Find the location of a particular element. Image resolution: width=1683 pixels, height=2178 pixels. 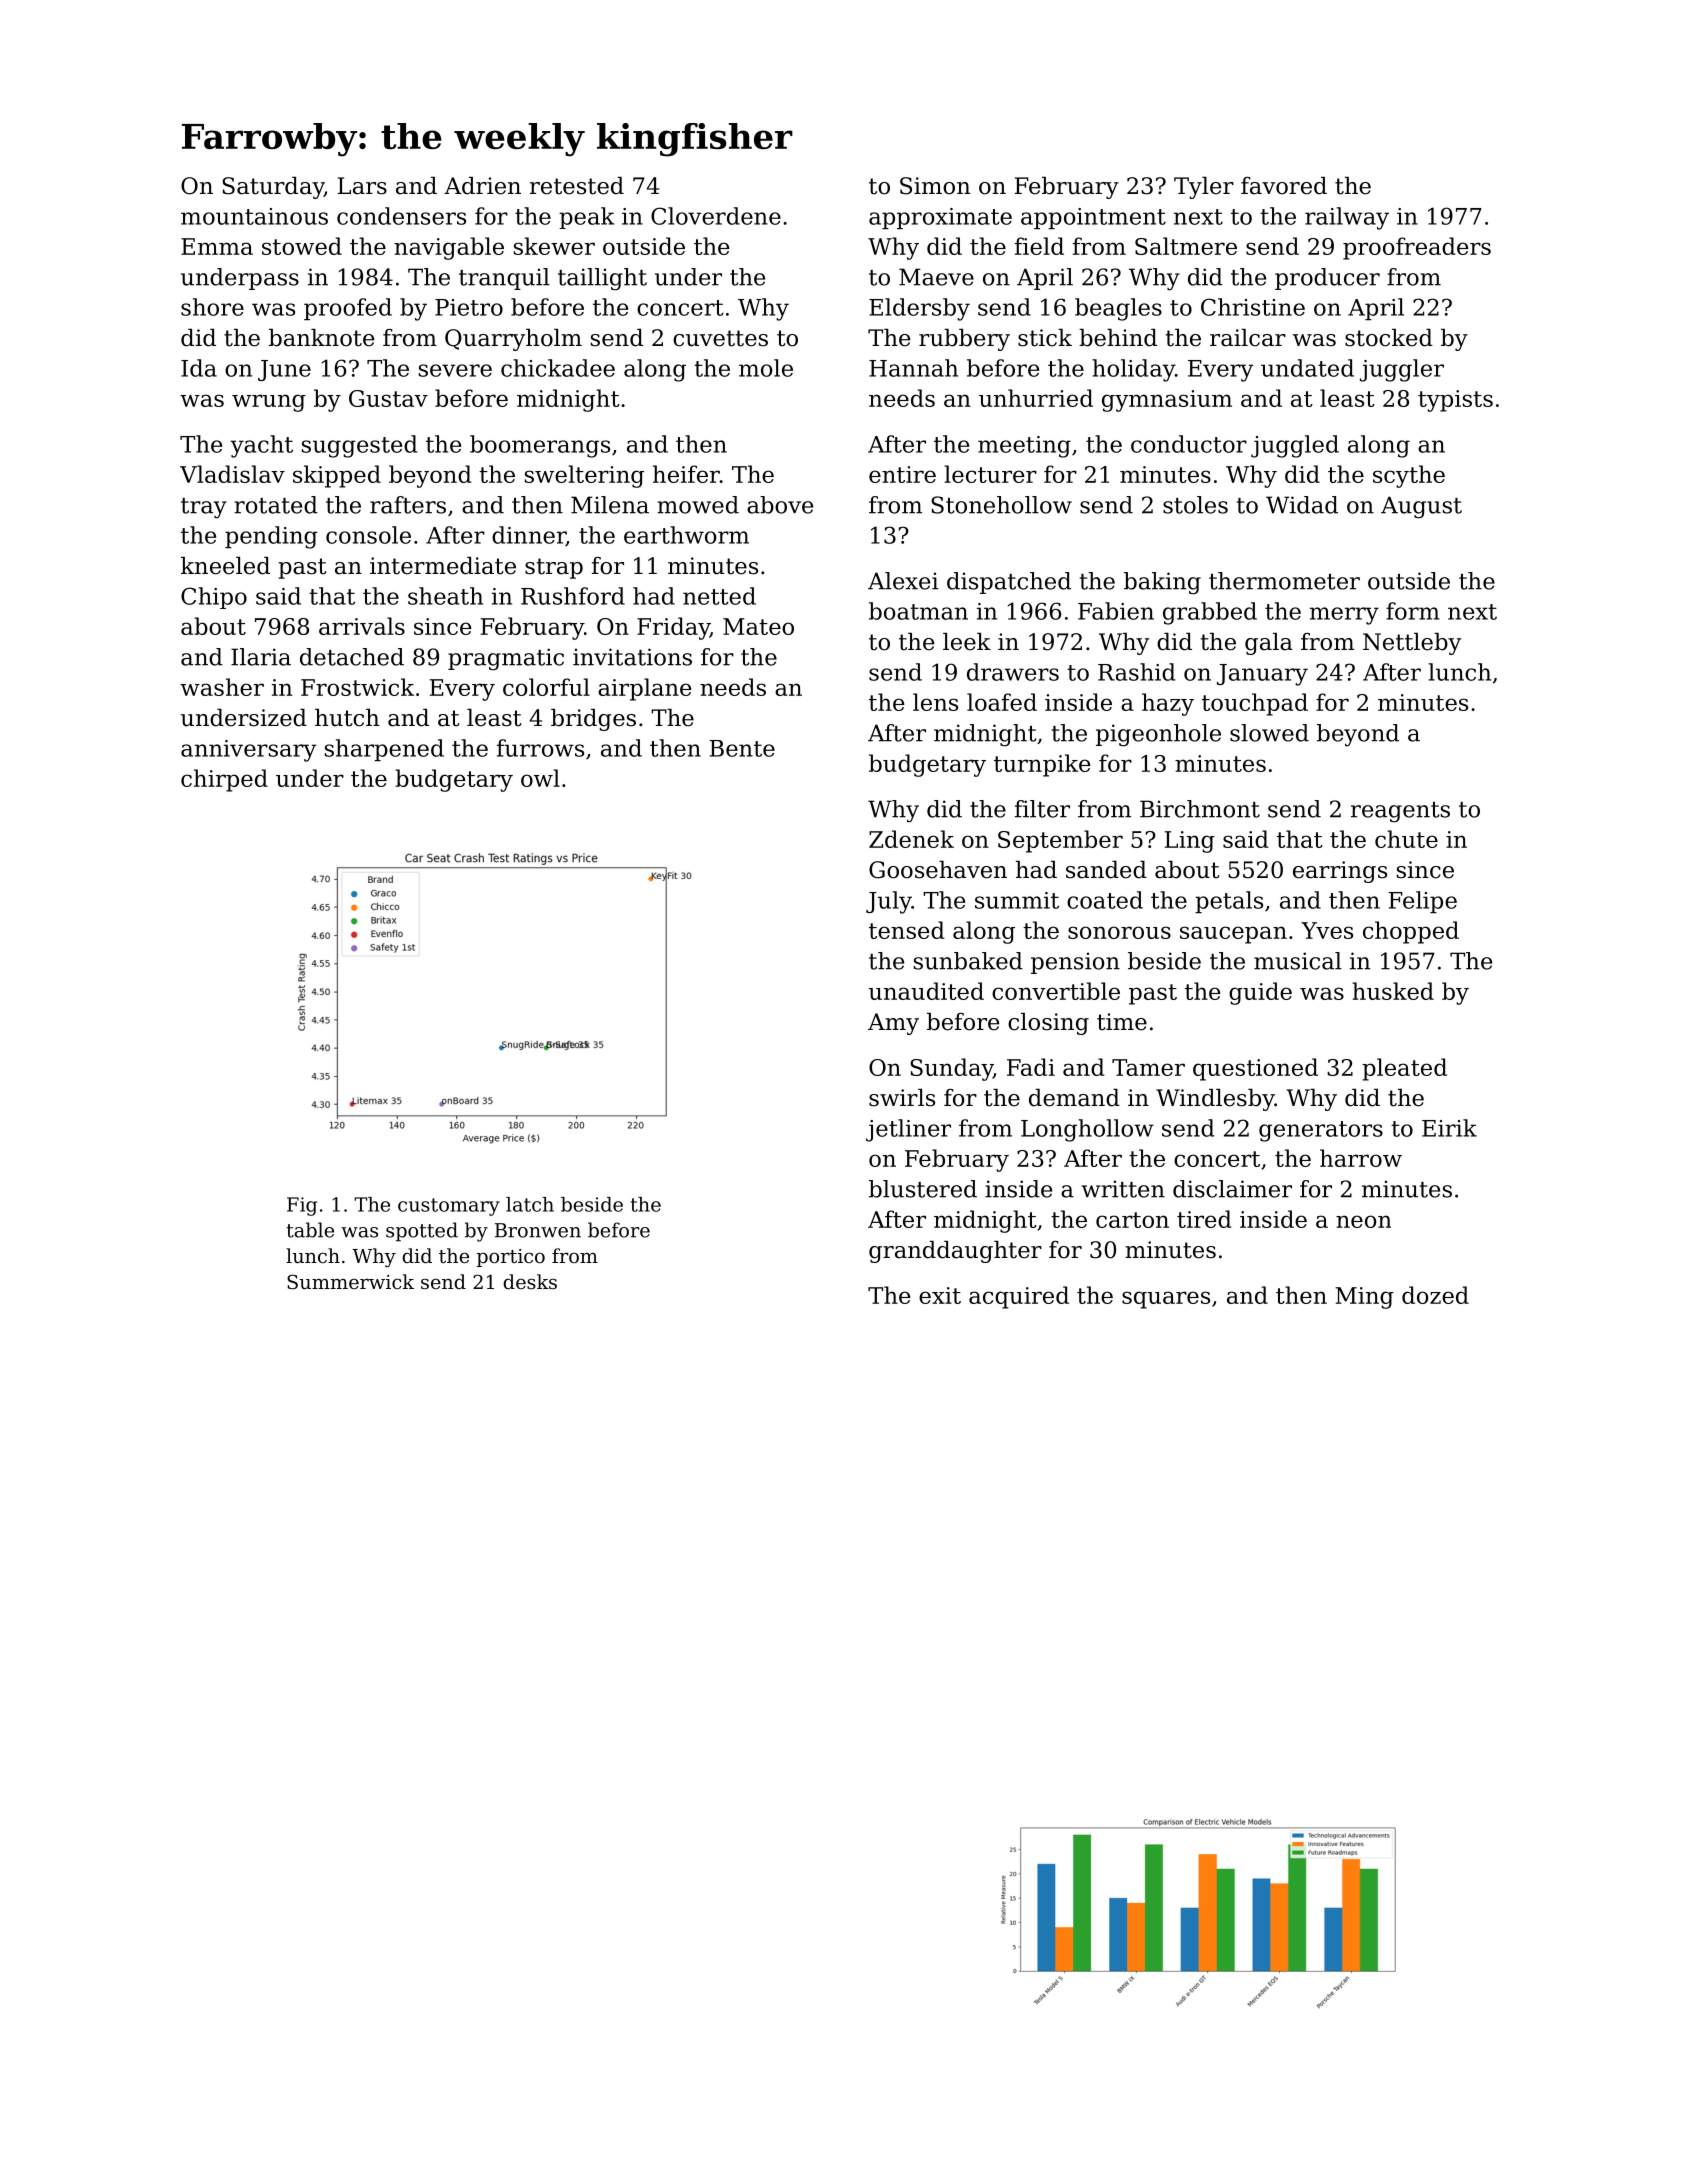

owl is located at coordinates (540, 778).
